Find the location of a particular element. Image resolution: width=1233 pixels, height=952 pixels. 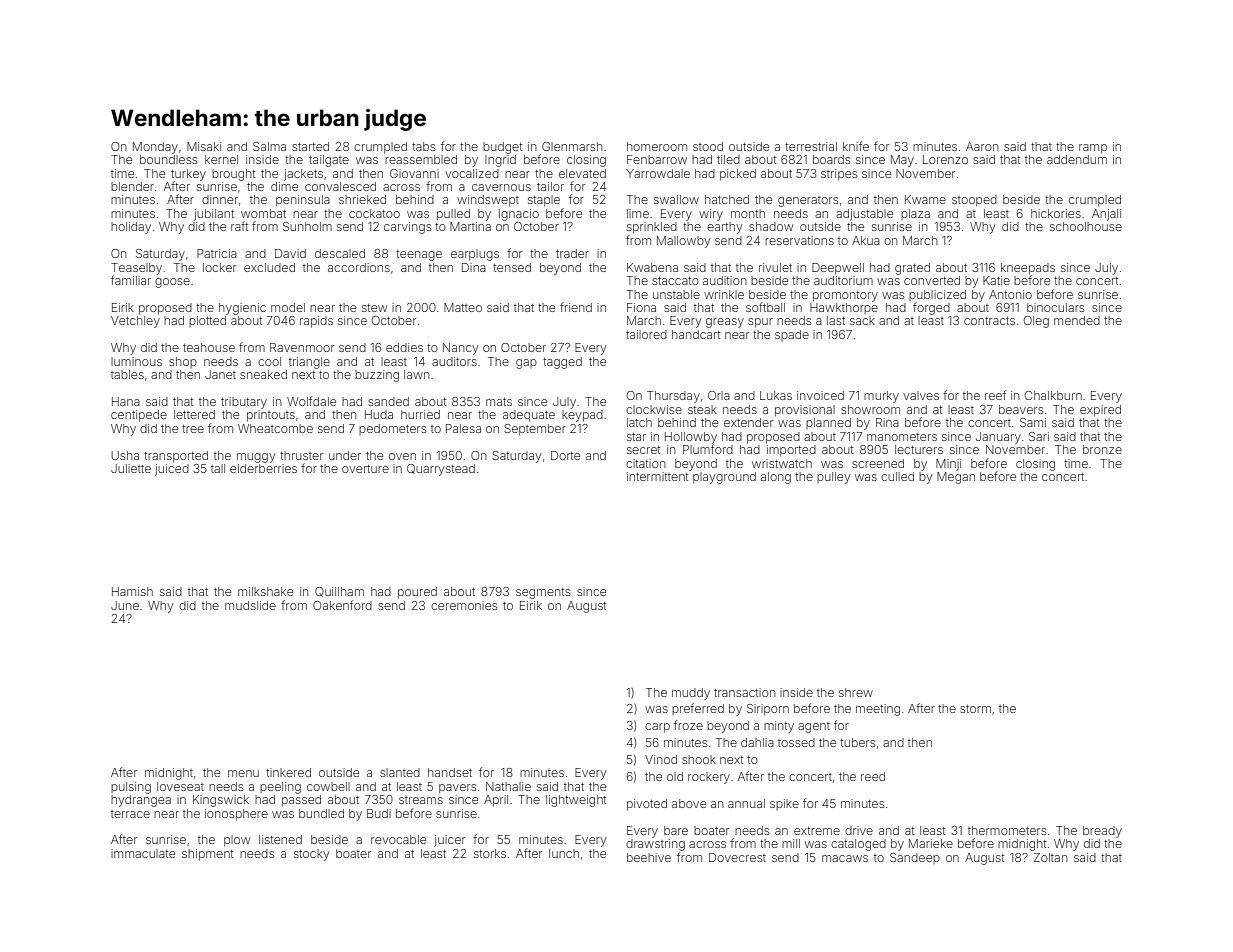

tubers is located at coordinates (857, 742).
